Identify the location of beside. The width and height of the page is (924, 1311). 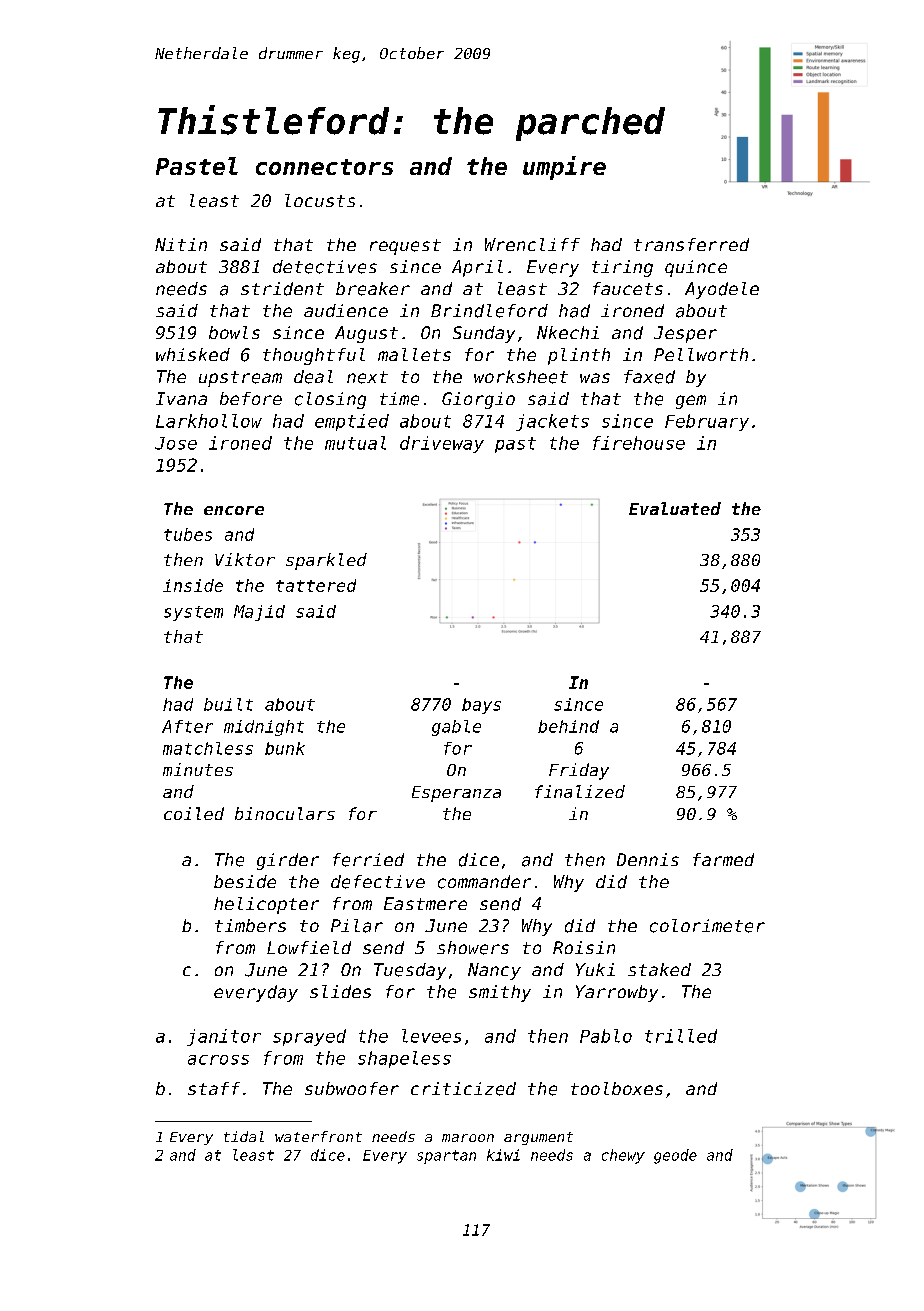
(245, 881).
